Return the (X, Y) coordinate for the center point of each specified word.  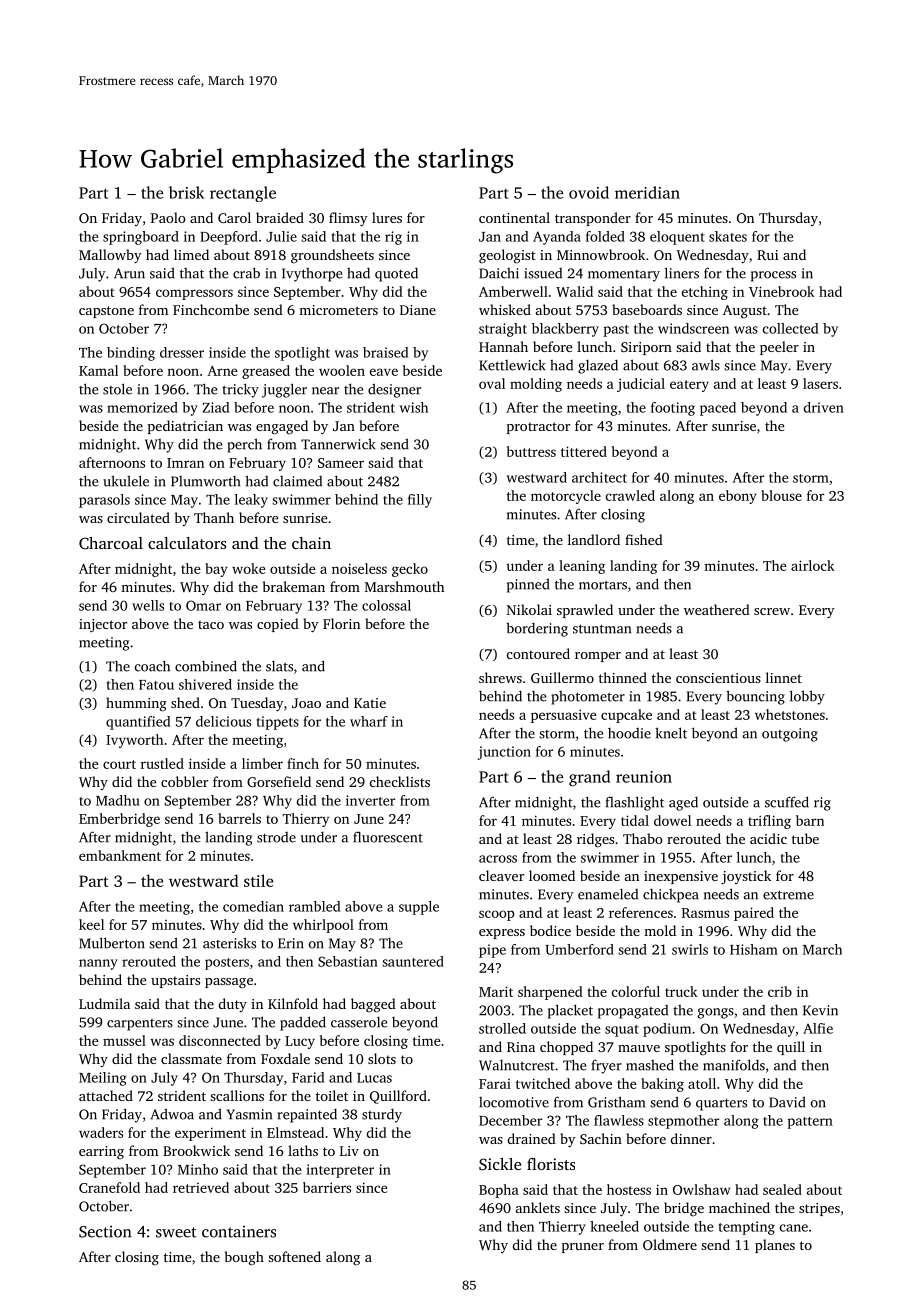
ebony (738, 497)
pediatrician (185, 427)
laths (303, 1150)
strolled (502, 1028)
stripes (819, 1209)
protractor (538, 428)
